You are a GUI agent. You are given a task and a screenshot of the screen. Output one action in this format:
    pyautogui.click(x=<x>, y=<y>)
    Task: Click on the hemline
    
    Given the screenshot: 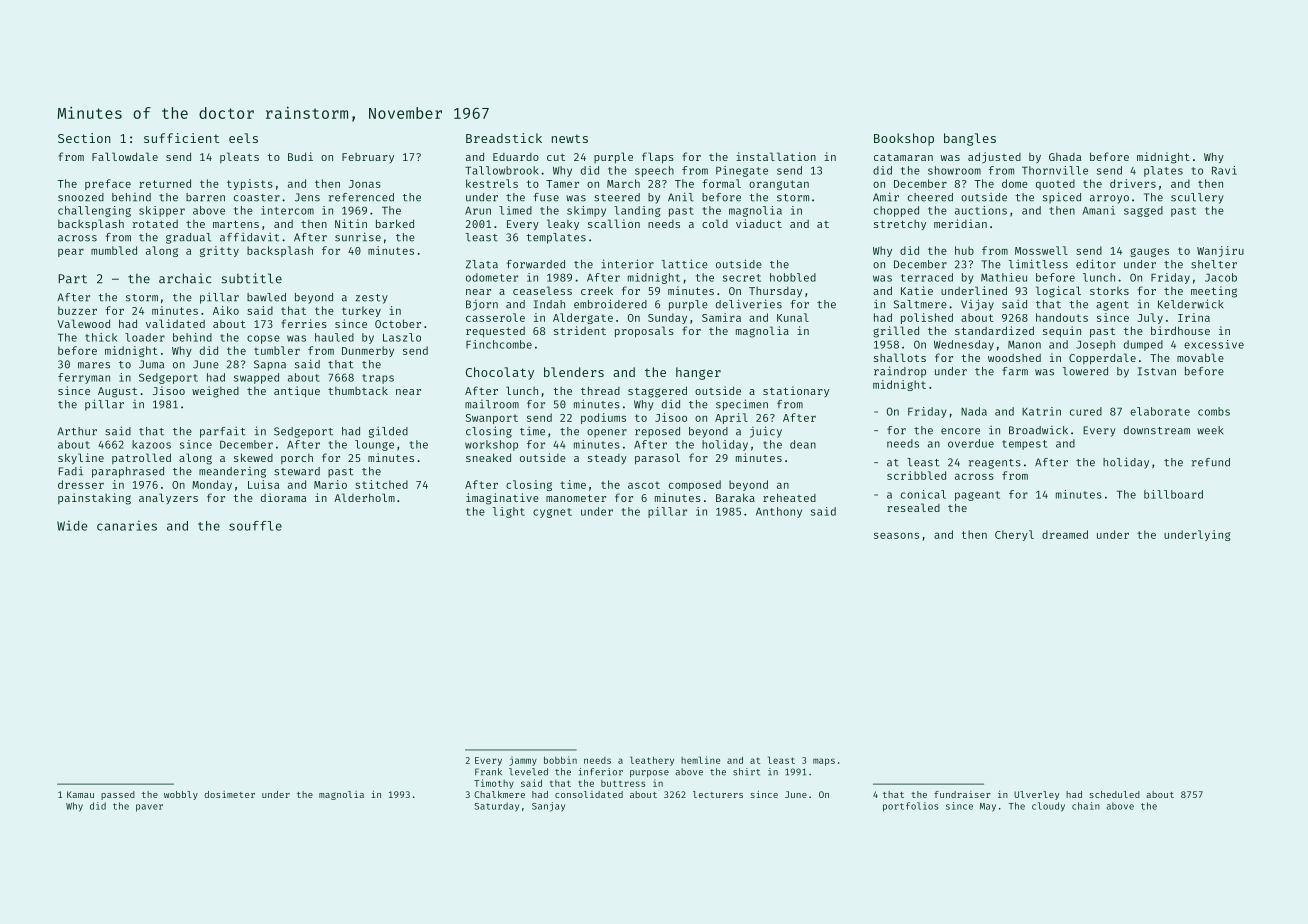 What is the action you would take?
    pyautogui.click(x=700, y=760)
